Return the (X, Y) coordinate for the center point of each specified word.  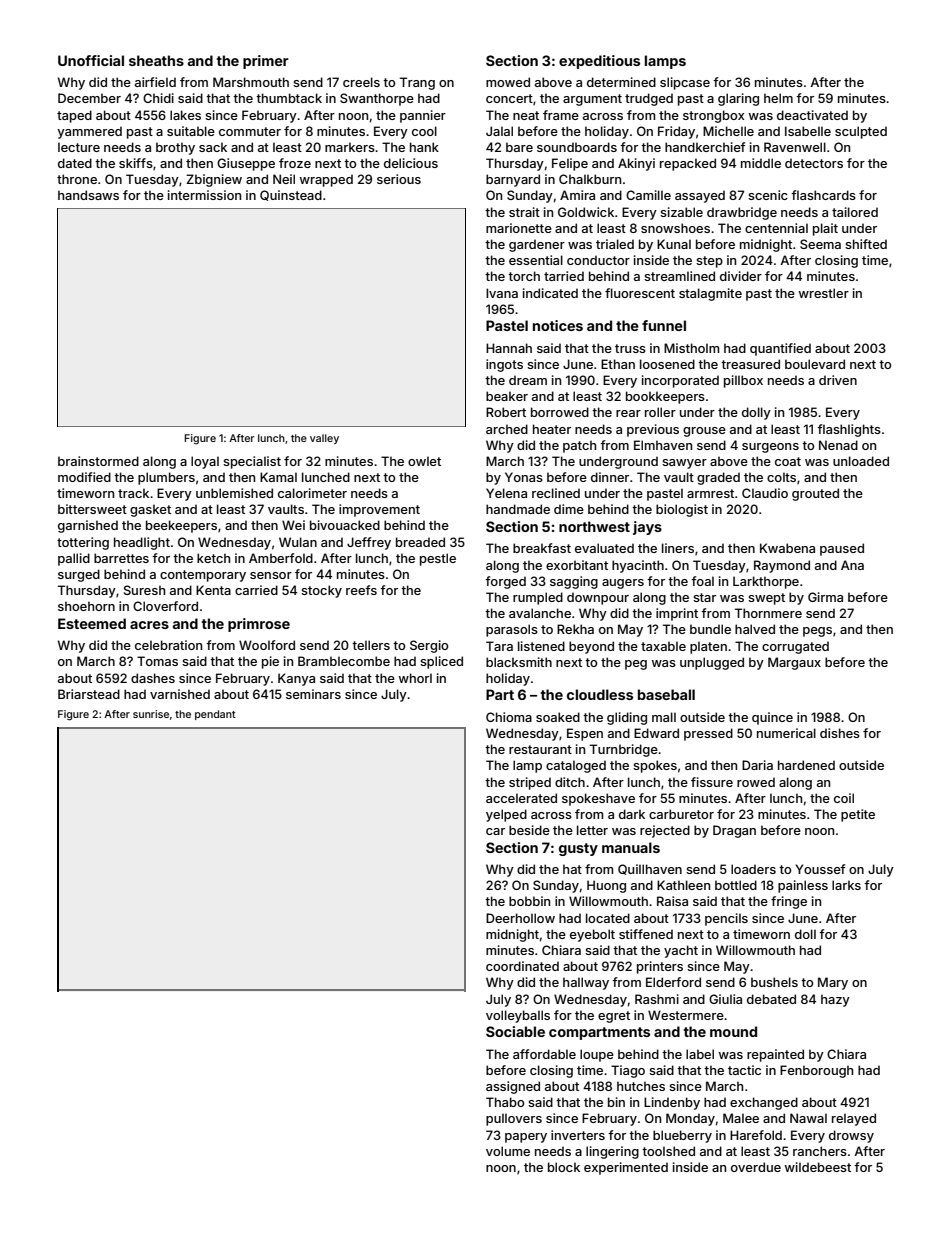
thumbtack (289, 98)
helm (778, 98)
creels (361, 82)
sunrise (151, 714)
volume (508, 1151)
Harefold (756, 1135)
